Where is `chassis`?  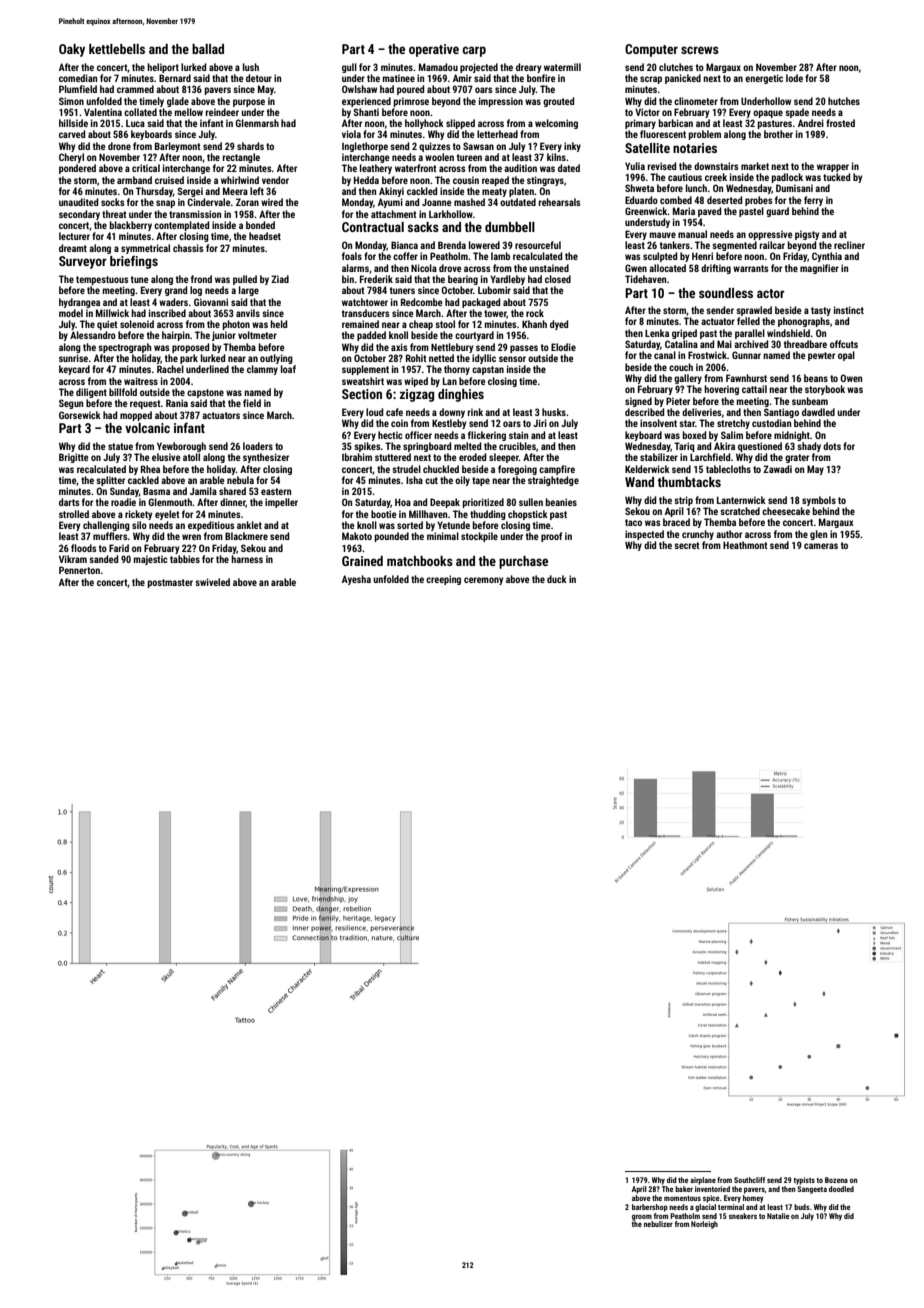
chassis is located at coordinates (188, 248).
